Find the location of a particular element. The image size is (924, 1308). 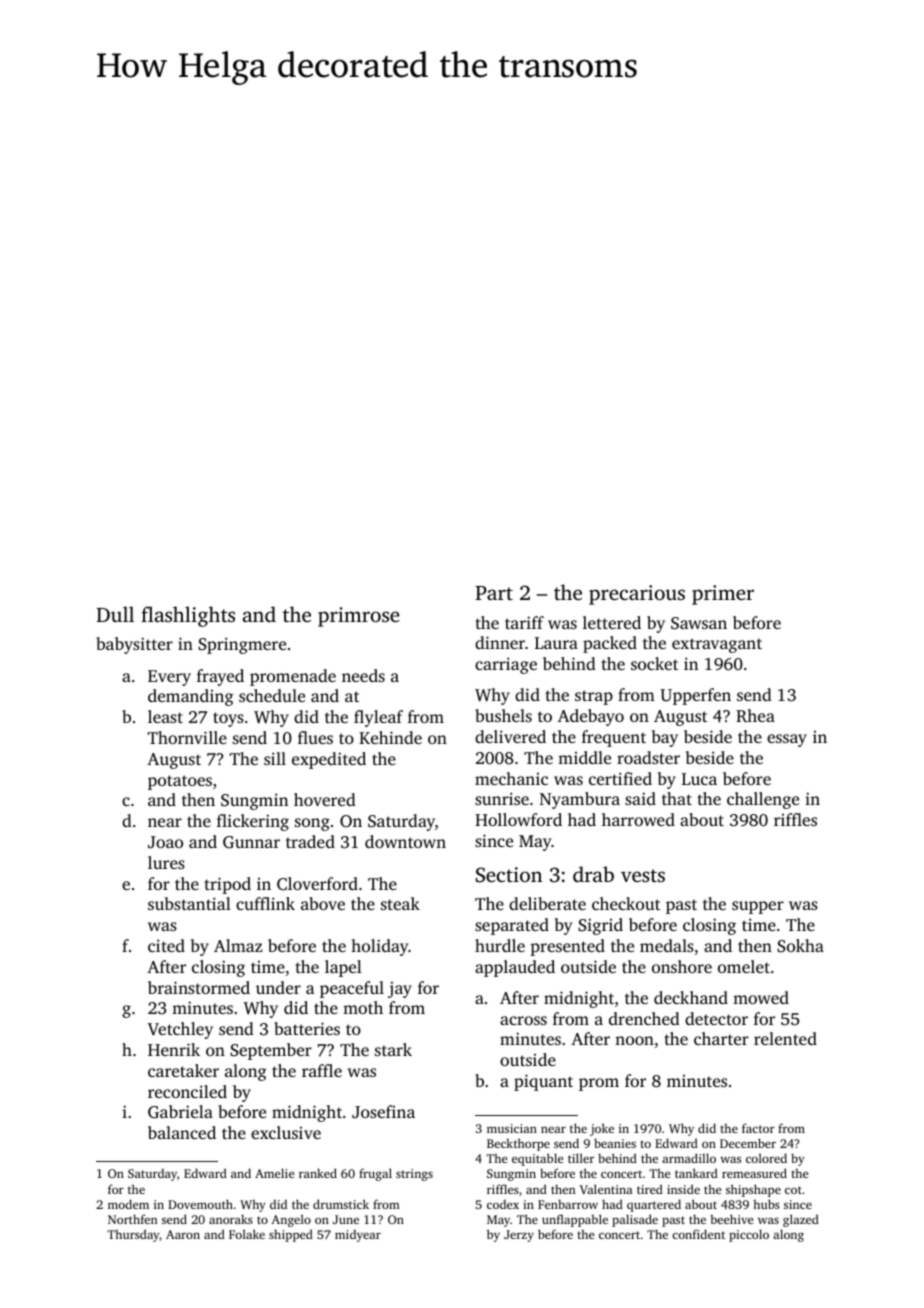

caretaker is located at coordinates (183, 1070).
